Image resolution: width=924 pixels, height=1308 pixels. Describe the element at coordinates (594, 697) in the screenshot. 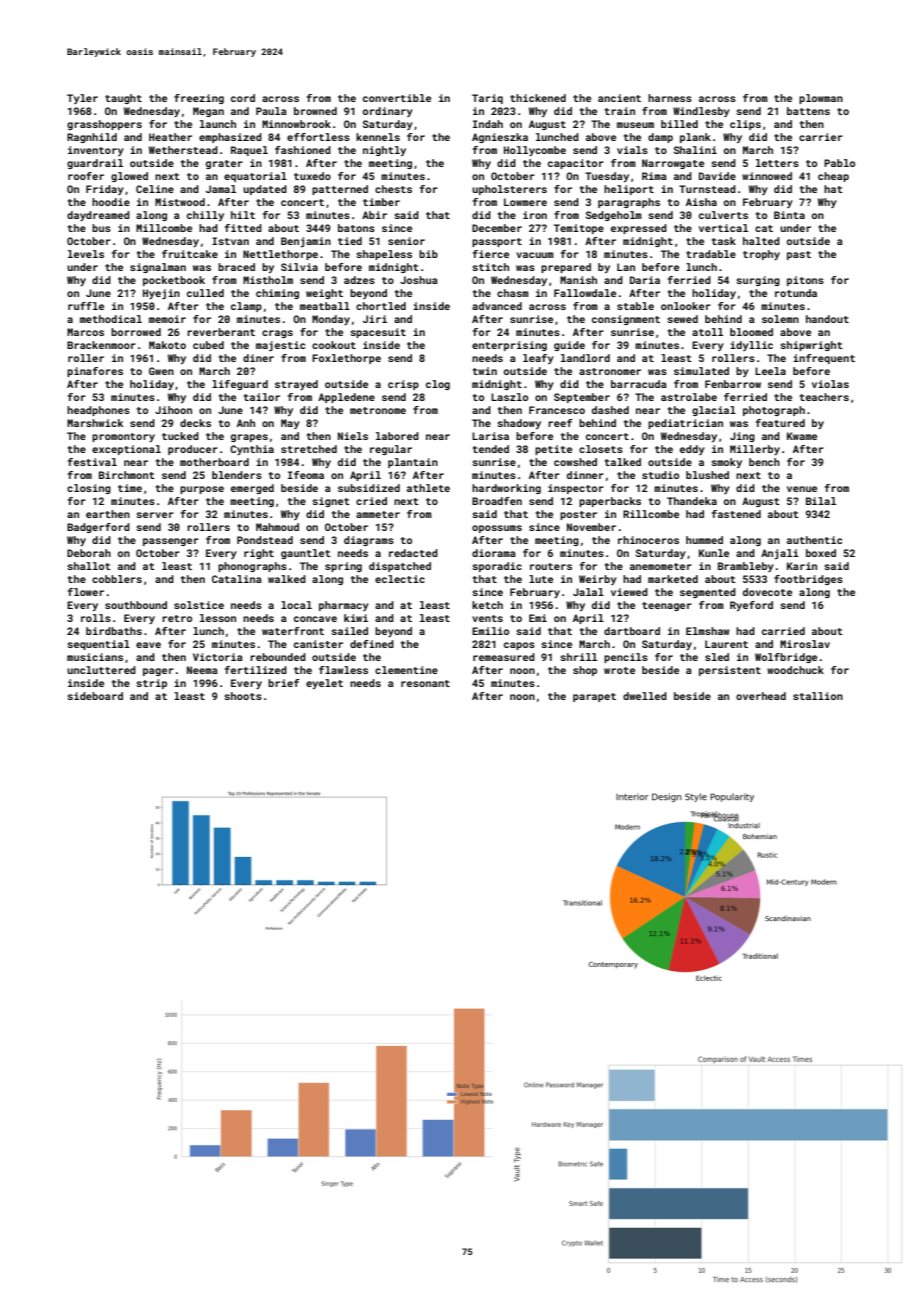

I see `parapet` at that location.
